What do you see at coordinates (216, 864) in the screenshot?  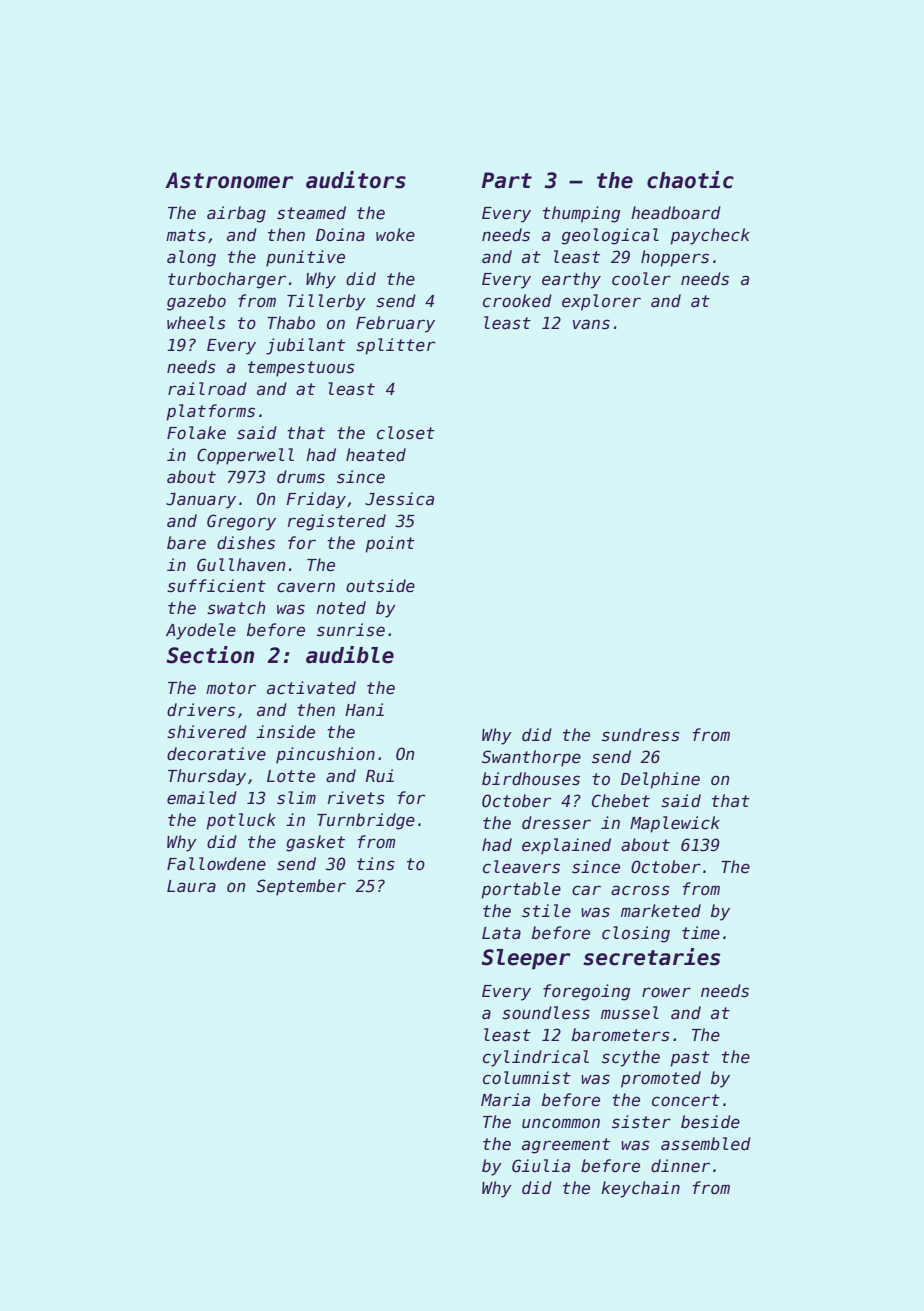 I see `Fallowdene` at bounding box center [216, 864].
